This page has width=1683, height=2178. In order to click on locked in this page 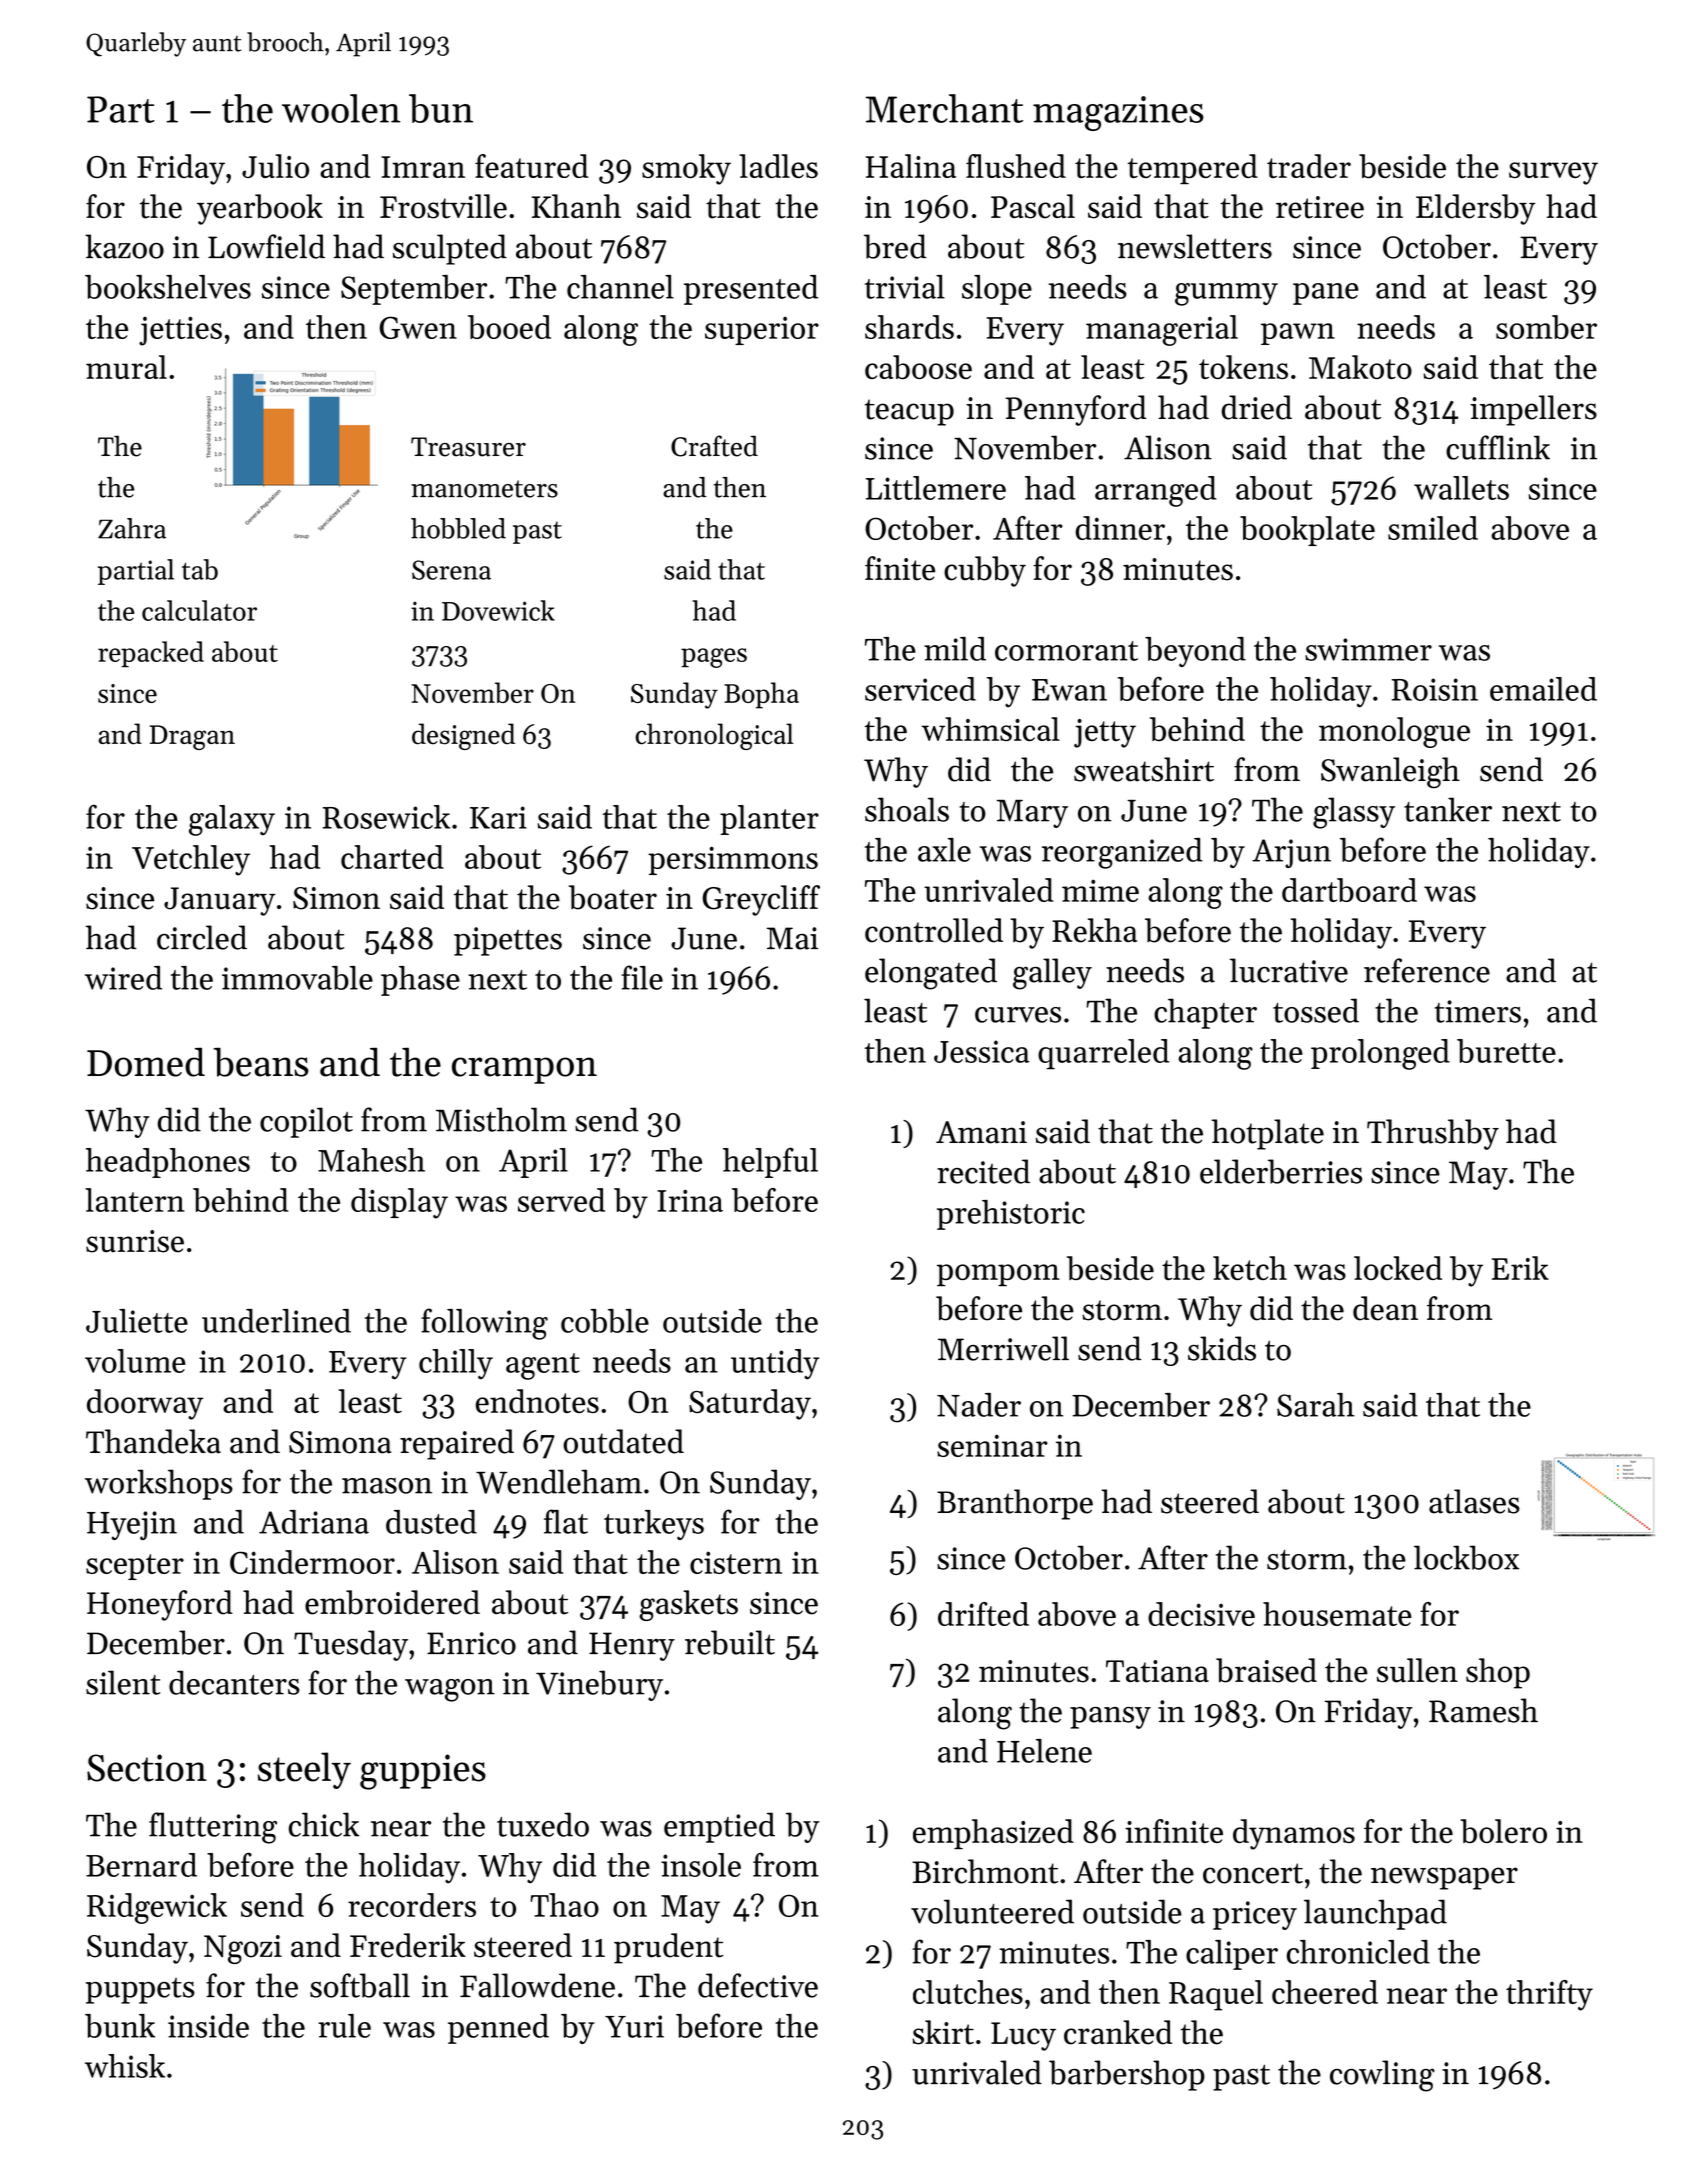, I will do `click(1398, 1268)`.
